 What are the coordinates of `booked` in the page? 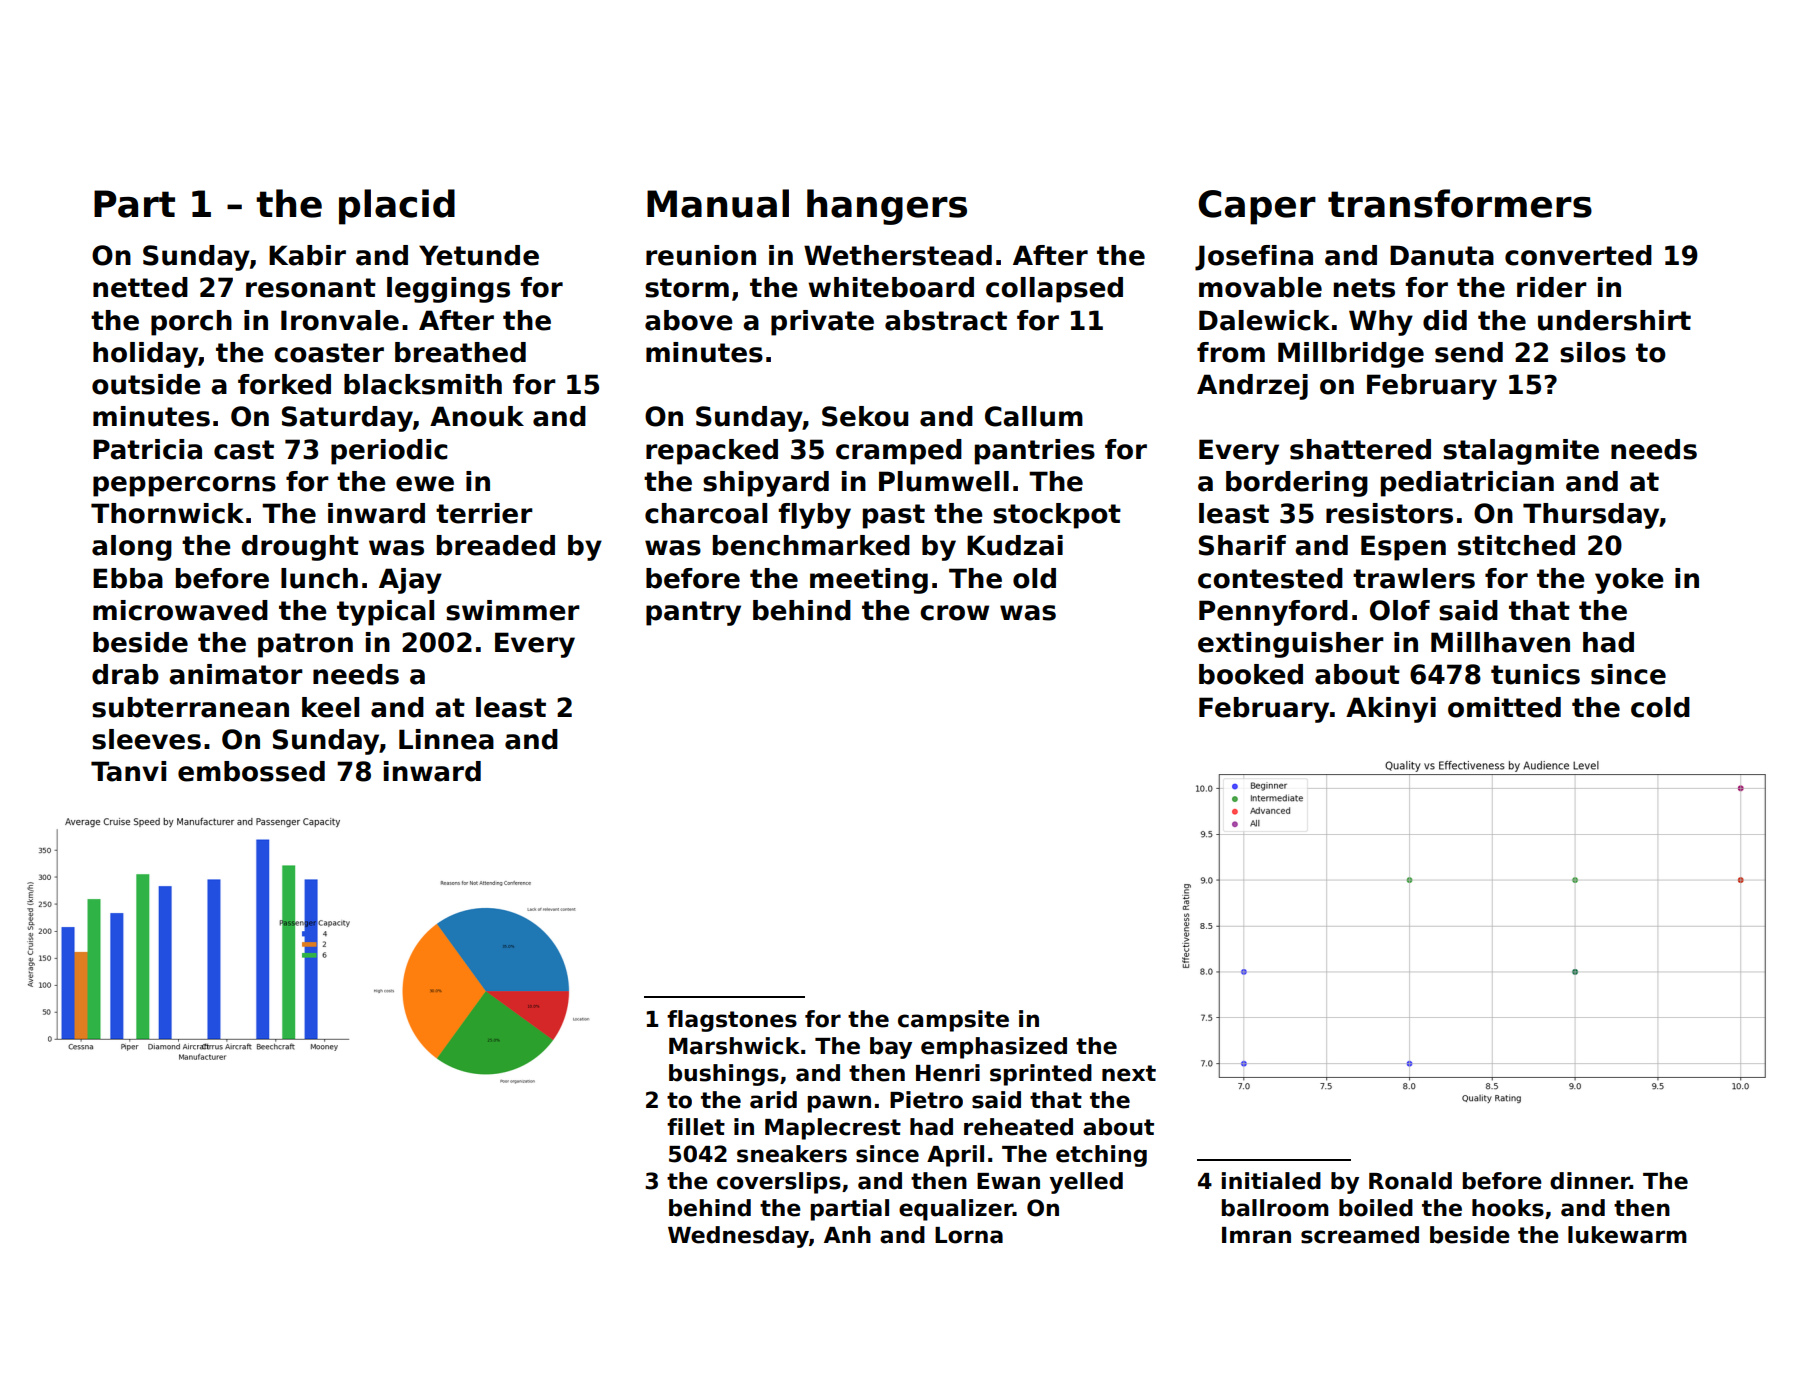 It's located at (1251, 674).
